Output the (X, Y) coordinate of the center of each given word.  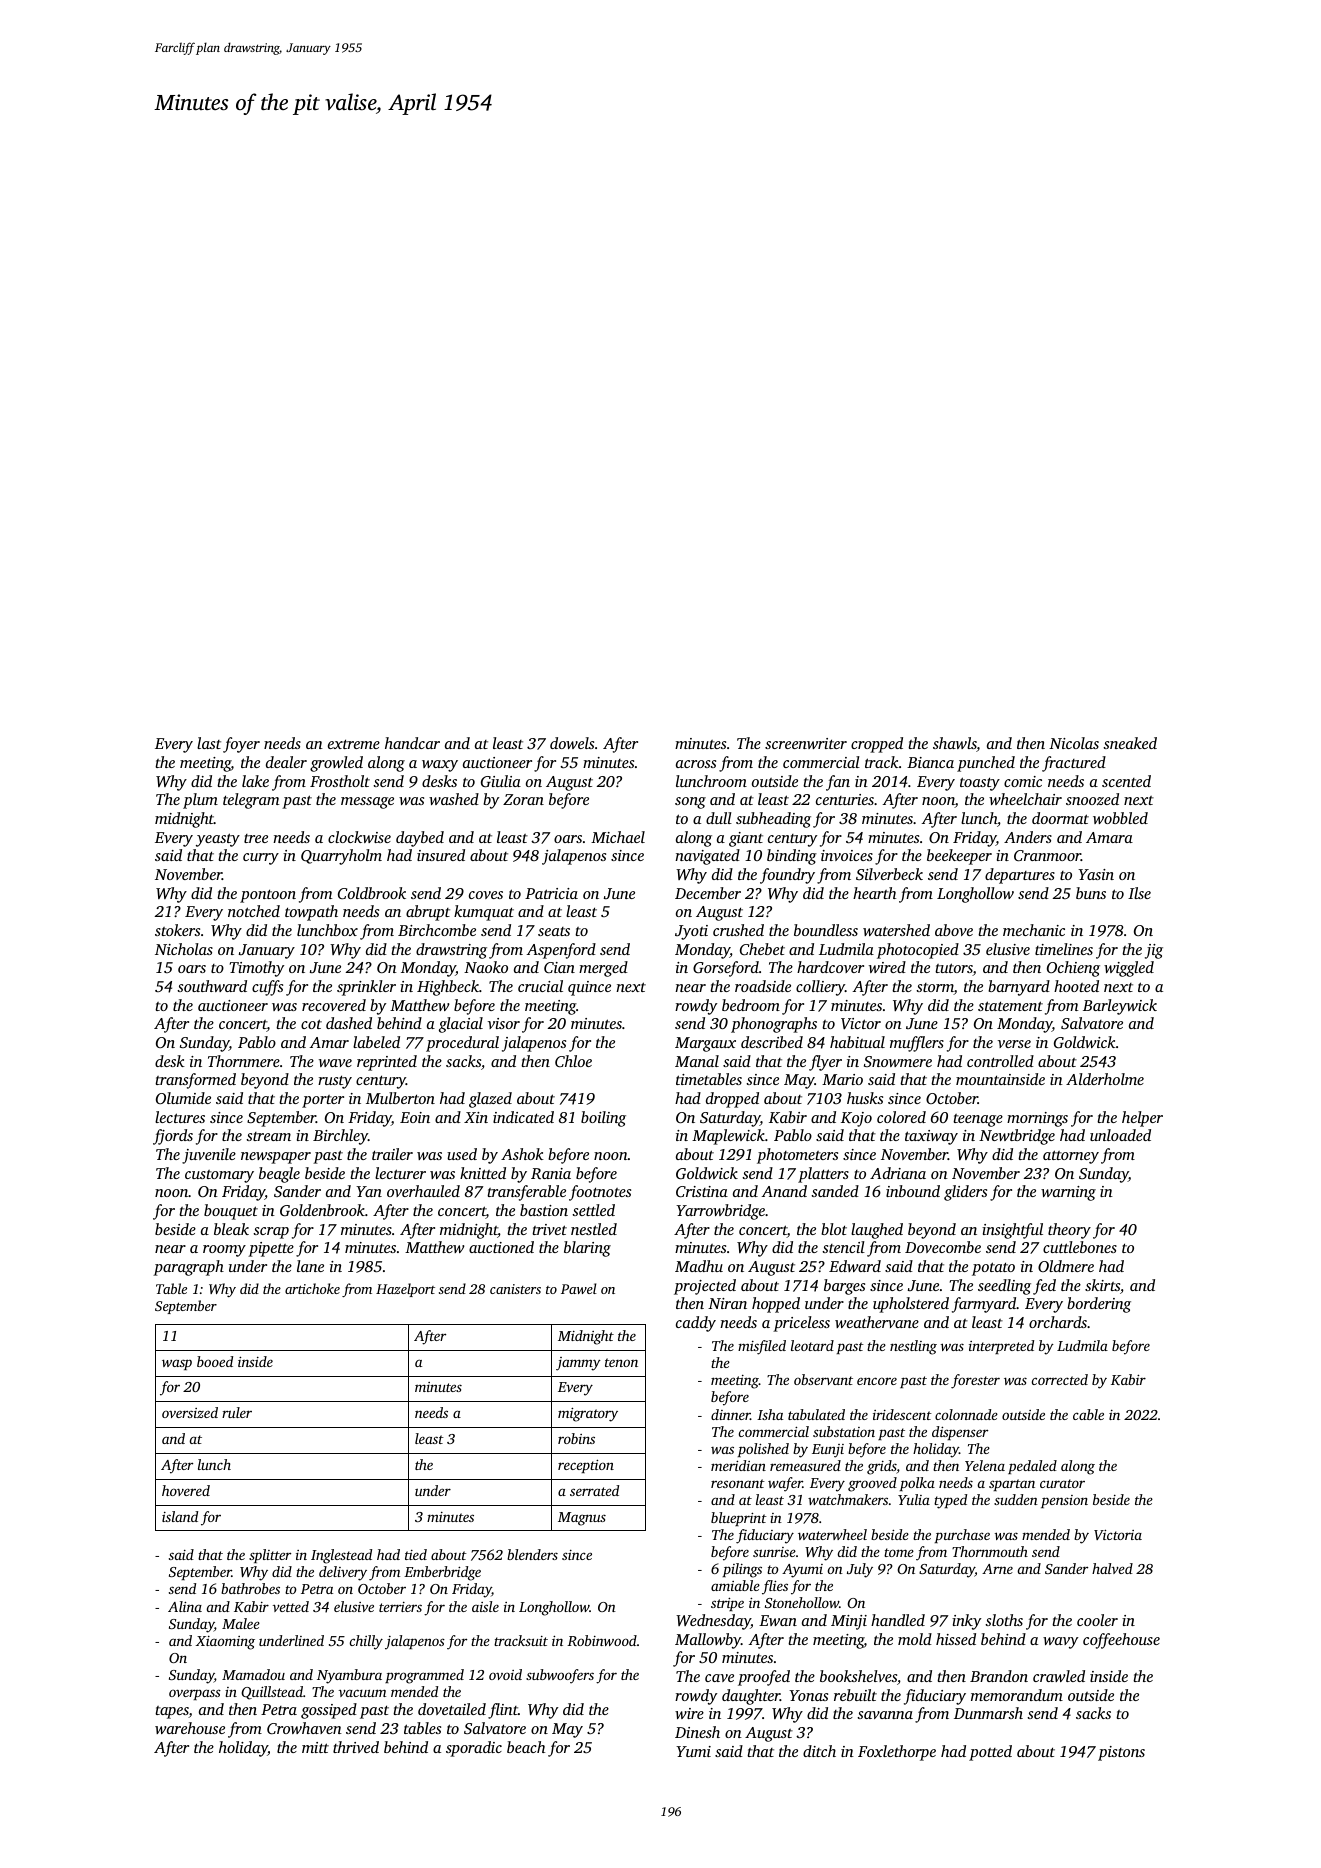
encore (877, 1381)
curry (261, 859)
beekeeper (959, 857)
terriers (400, 1607)
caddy (696, 1324)
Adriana (898, 1173)
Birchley (340, 1137)
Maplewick (728, 1137)
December (708, 893)
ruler (237, 1412)
